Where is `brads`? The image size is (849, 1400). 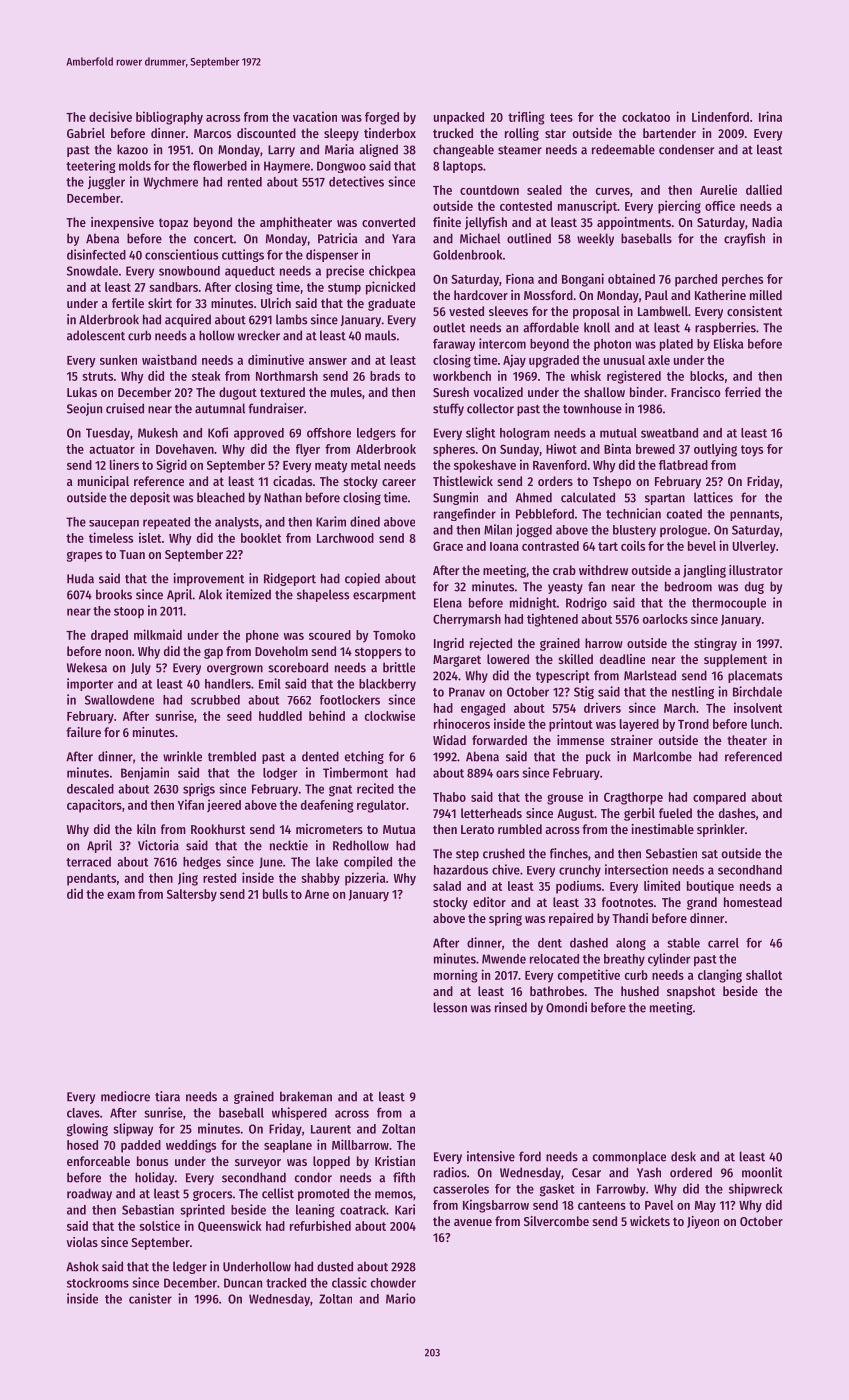
brads is located at coordinates (385, 376).
